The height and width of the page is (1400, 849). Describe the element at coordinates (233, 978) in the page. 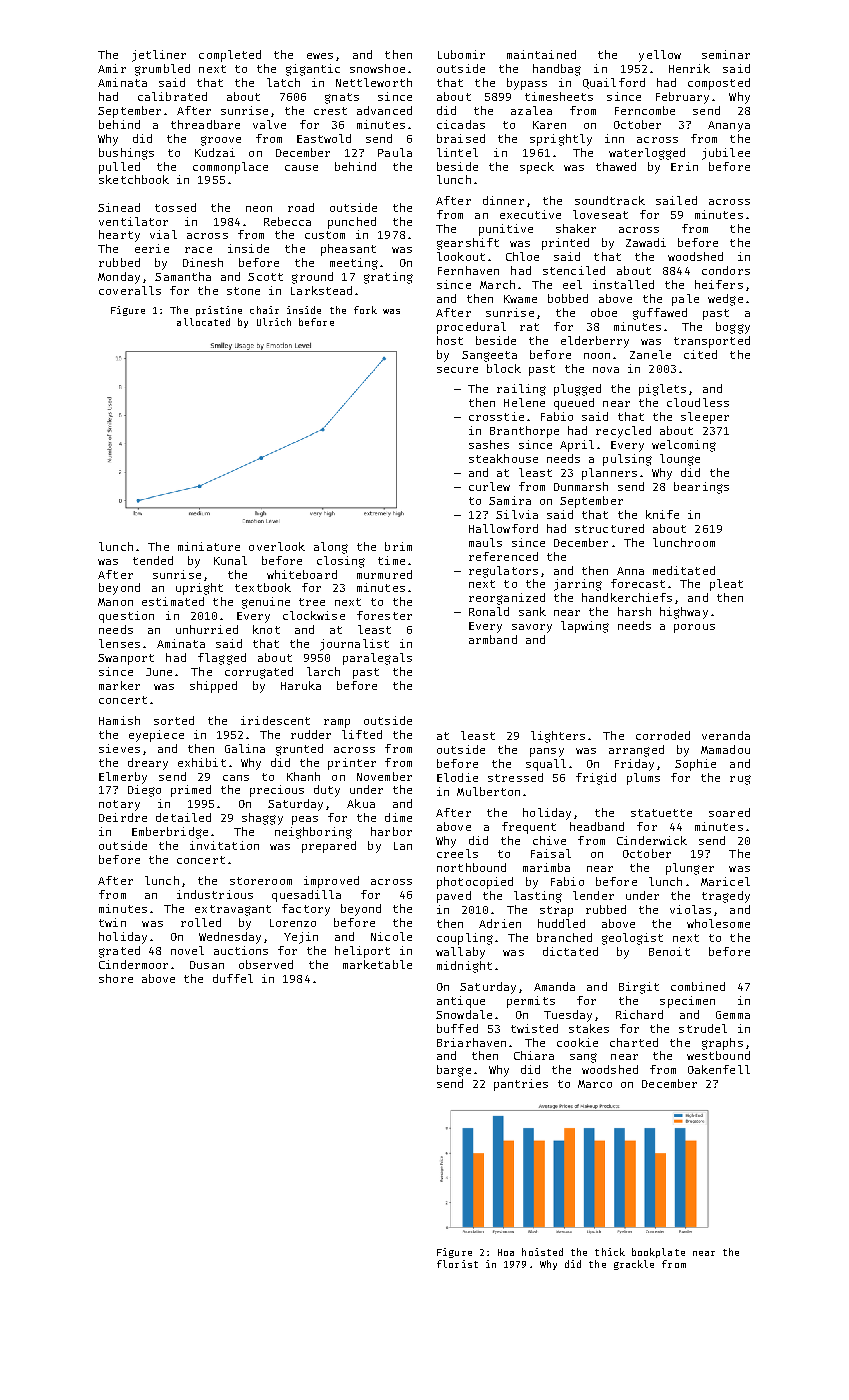

I see `duffel` at that location.
